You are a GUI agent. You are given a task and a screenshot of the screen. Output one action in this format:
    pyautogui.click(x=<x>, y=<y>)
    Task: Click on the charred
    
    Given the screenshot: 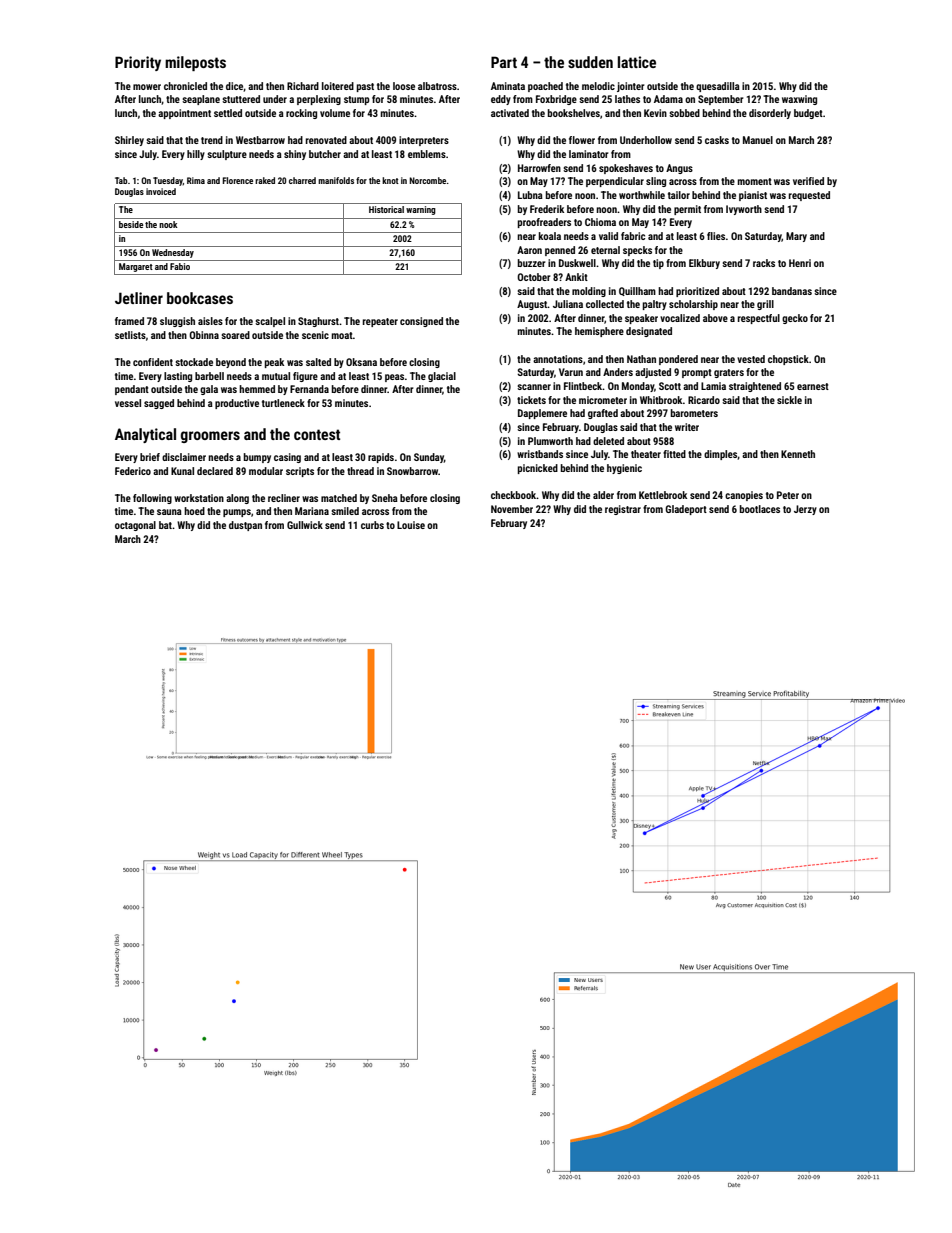 What is the action you would take?
    pyautogui.click(x=302, y=180)
